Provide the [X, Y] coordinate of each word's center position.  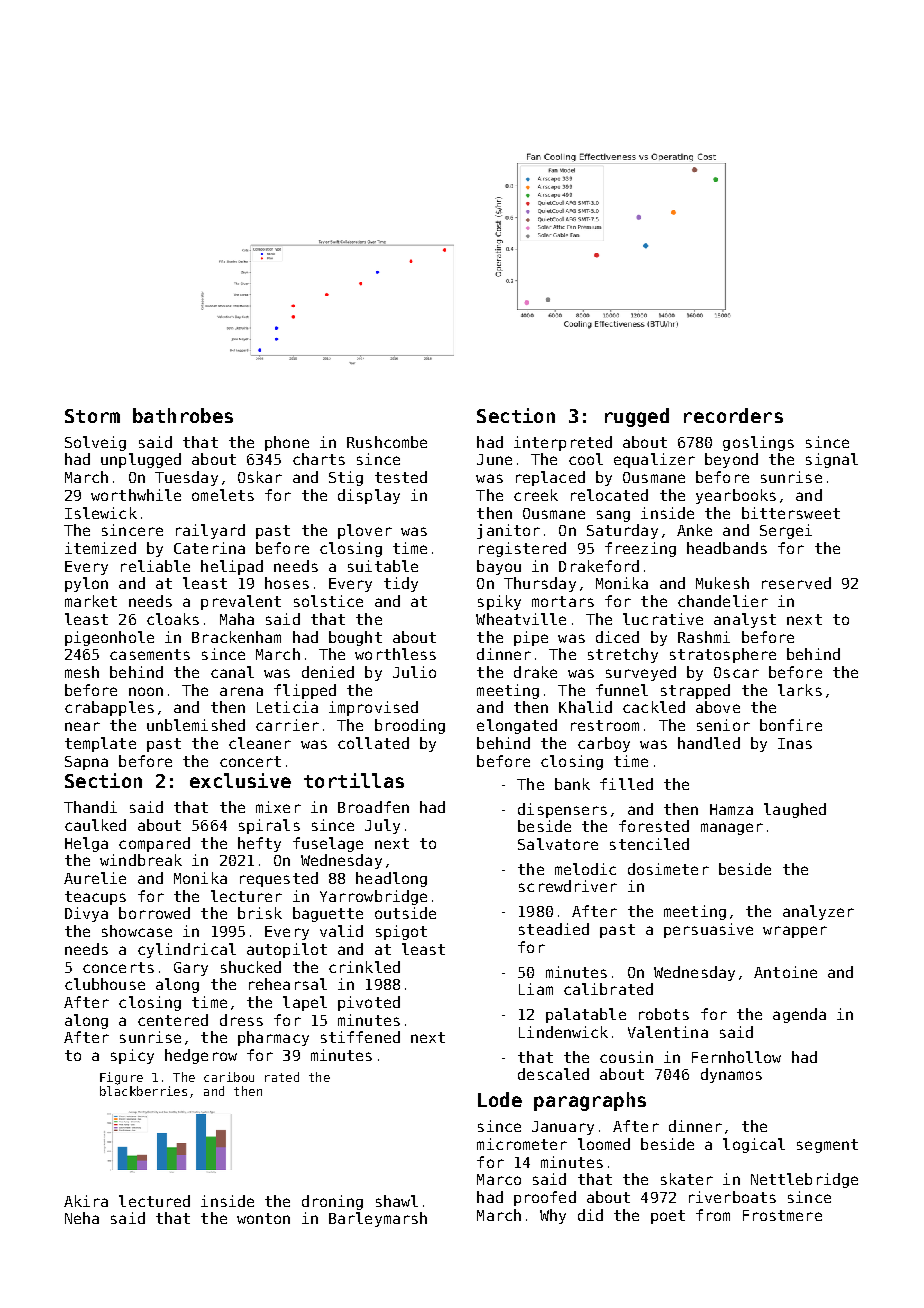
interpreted [563, 443]
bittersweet [791, 513]
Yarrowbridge [373, 897]
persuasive [708, 930]
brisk [260, 913]
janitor [508, 531]
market [91, 601]
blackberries [143, 1091]
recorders [733, 415]
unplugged [141, 460]
